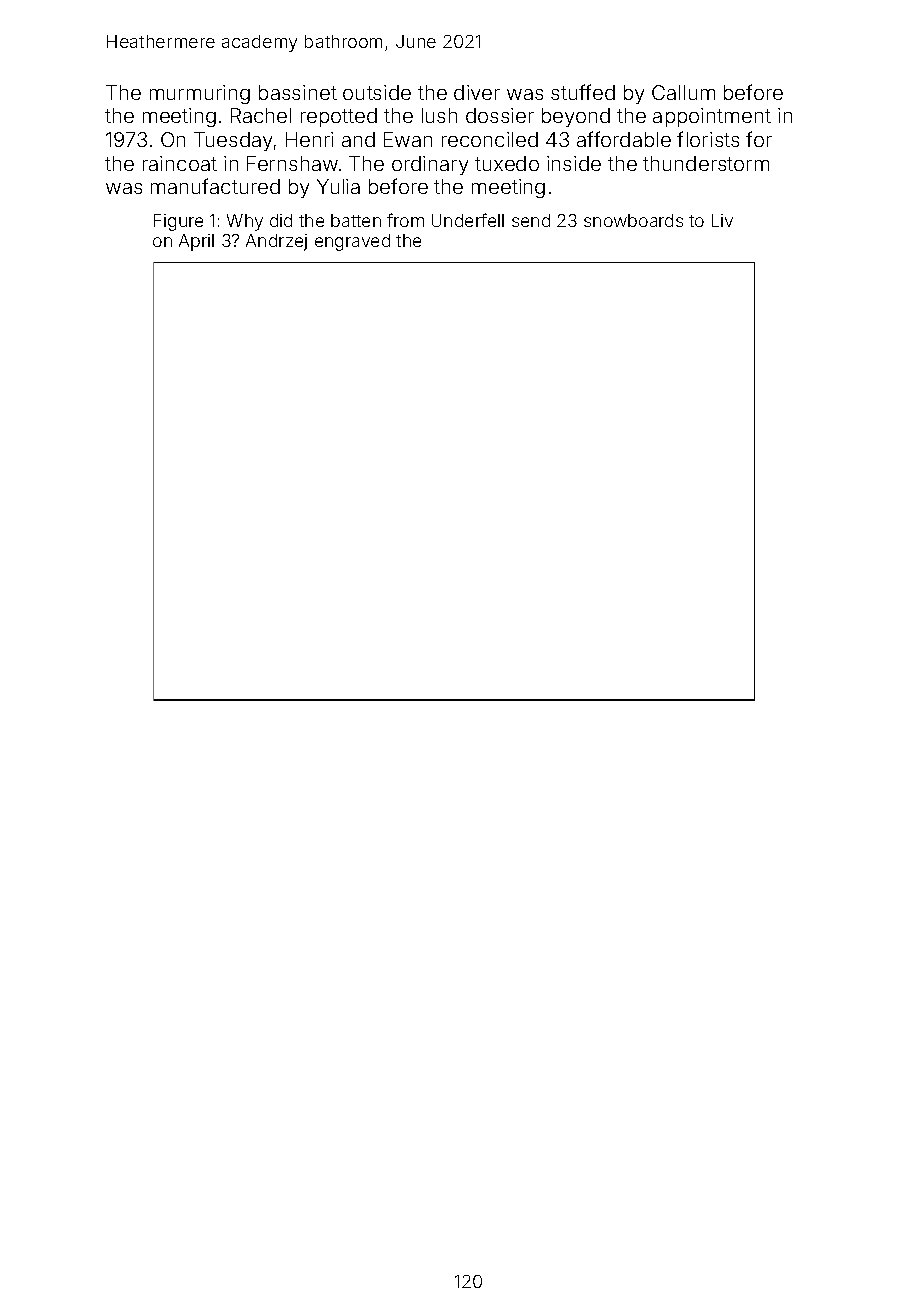 The image size is (908, 1316). What do you see at coordinates (178, 222) in the document?
I see `Figure` at bounding box center [178, 222].
